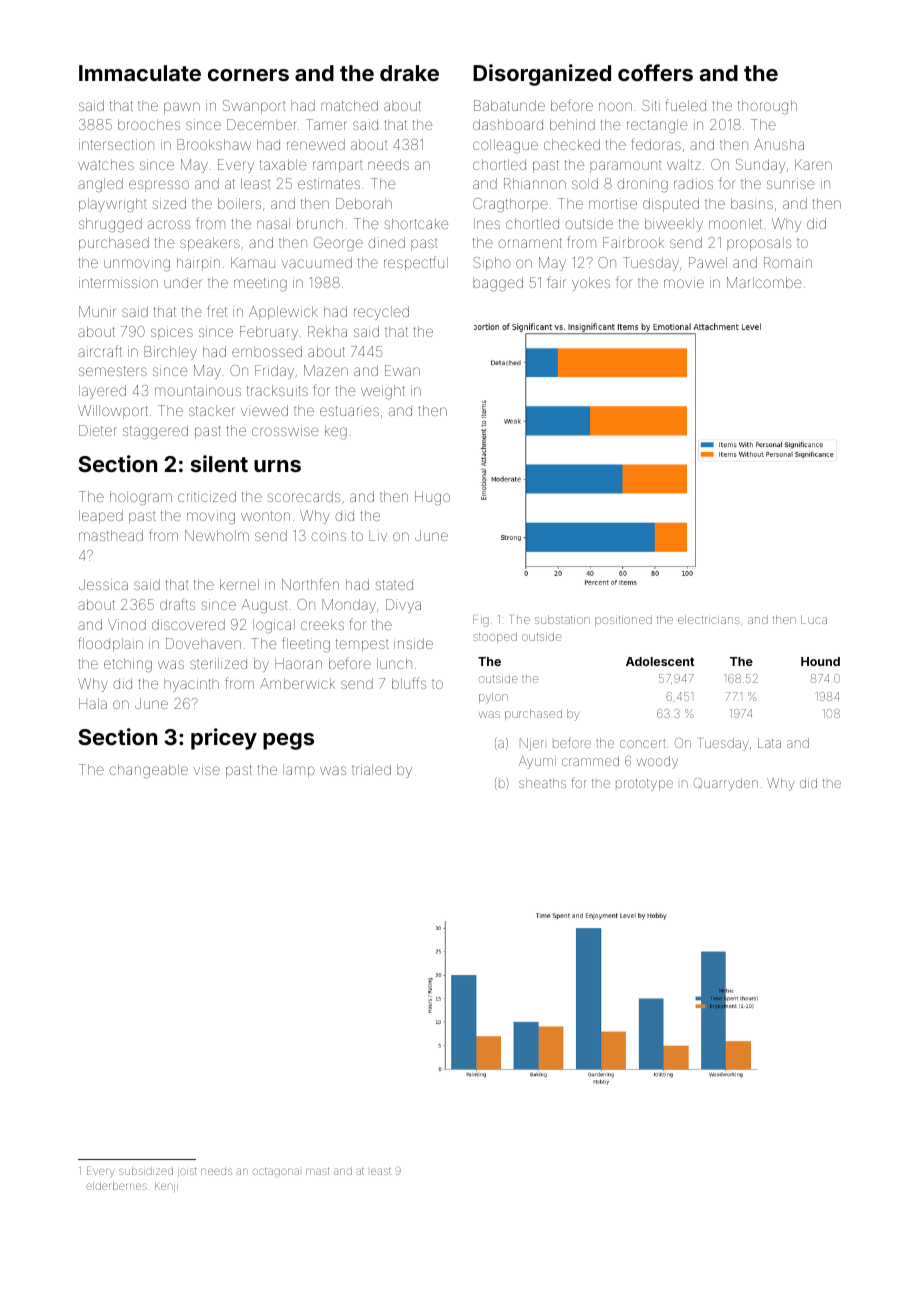 The width and height of the screenshot is (924, 1308). I want to click on brooches, so click(149, 124).
